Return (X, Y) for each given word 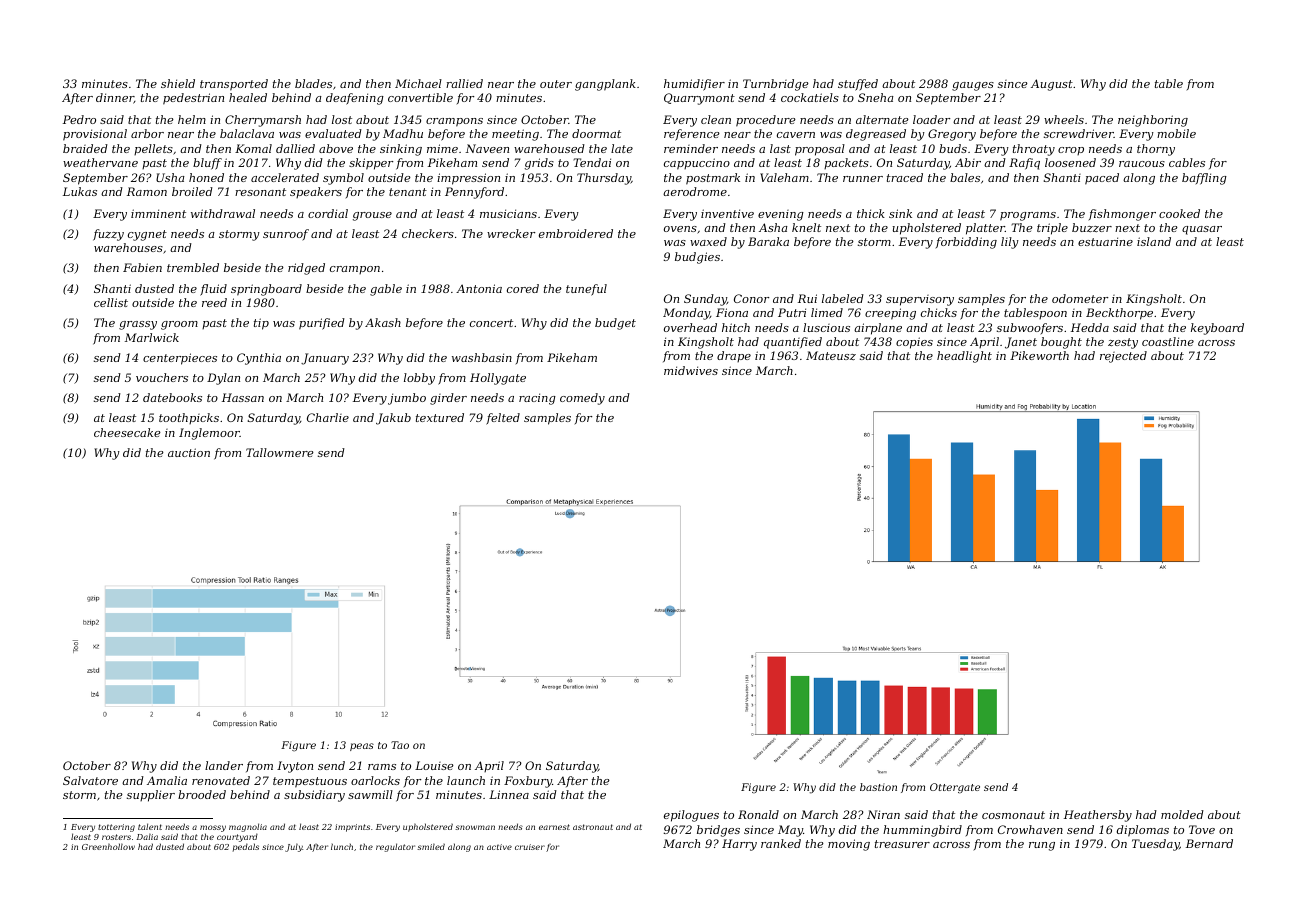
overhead (690, 327)
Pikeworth (1039, 355)
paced (1102, 179)
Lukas (80, 191)
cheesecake (127, 432)
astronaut (593, 827)
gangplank (605, 85)
